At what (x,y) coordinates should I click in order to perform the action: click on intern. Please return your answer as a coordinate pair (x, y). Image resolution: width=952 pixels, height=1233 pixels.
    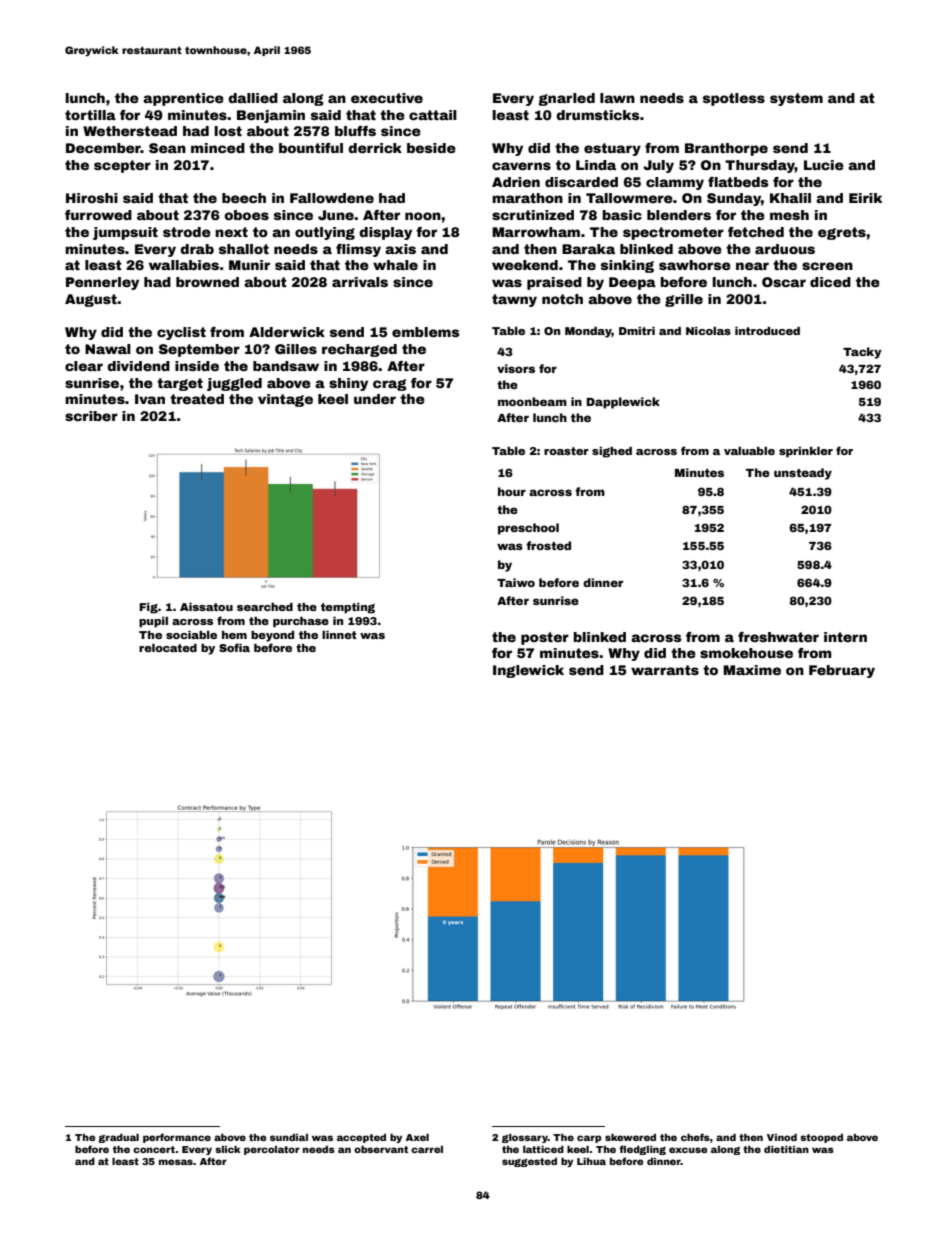
    Looking at the image, I should click on (845, 637).
